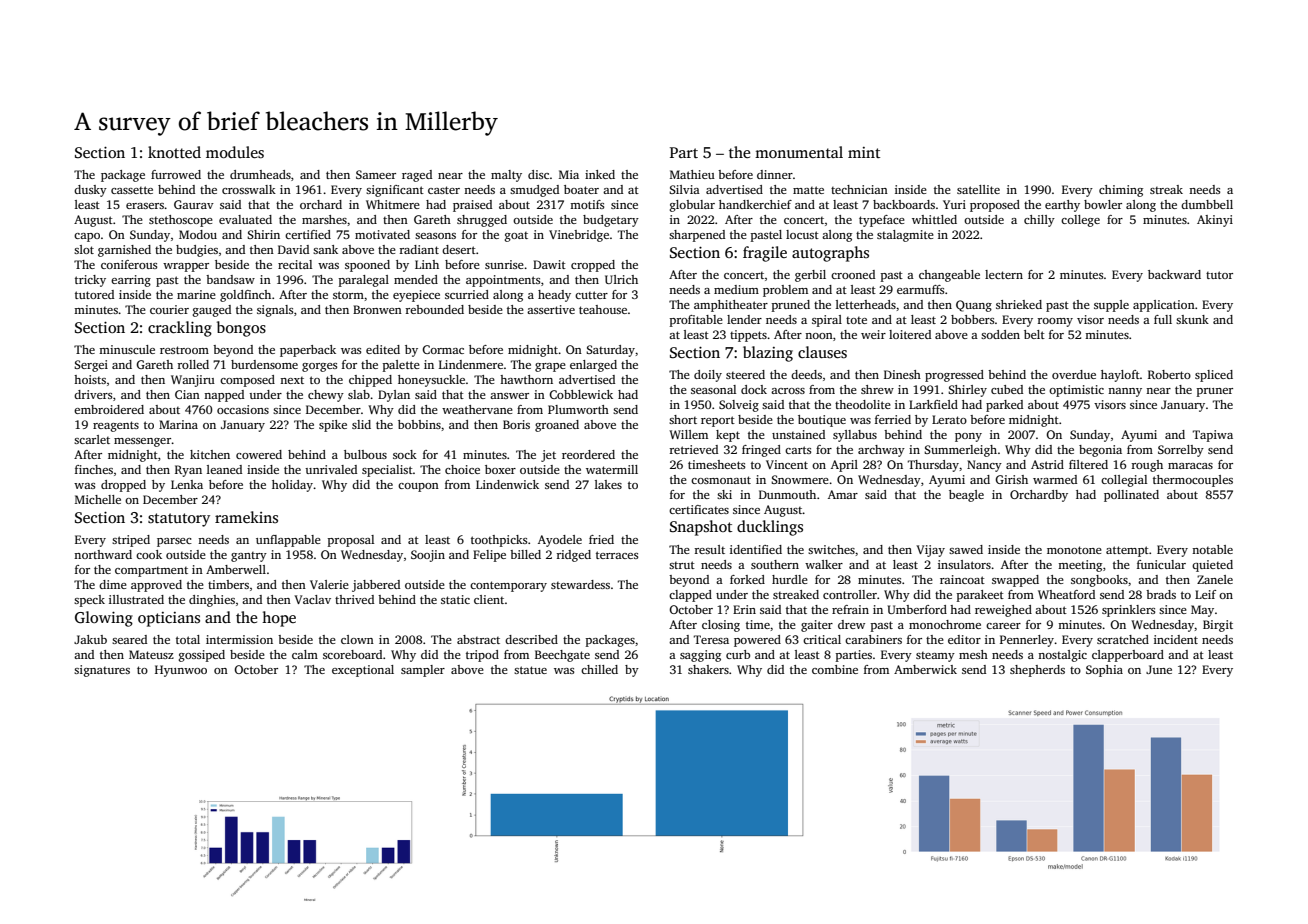 This screenshot has height=924, width=1308. I want to click on paralegal, so click(364, 281).
